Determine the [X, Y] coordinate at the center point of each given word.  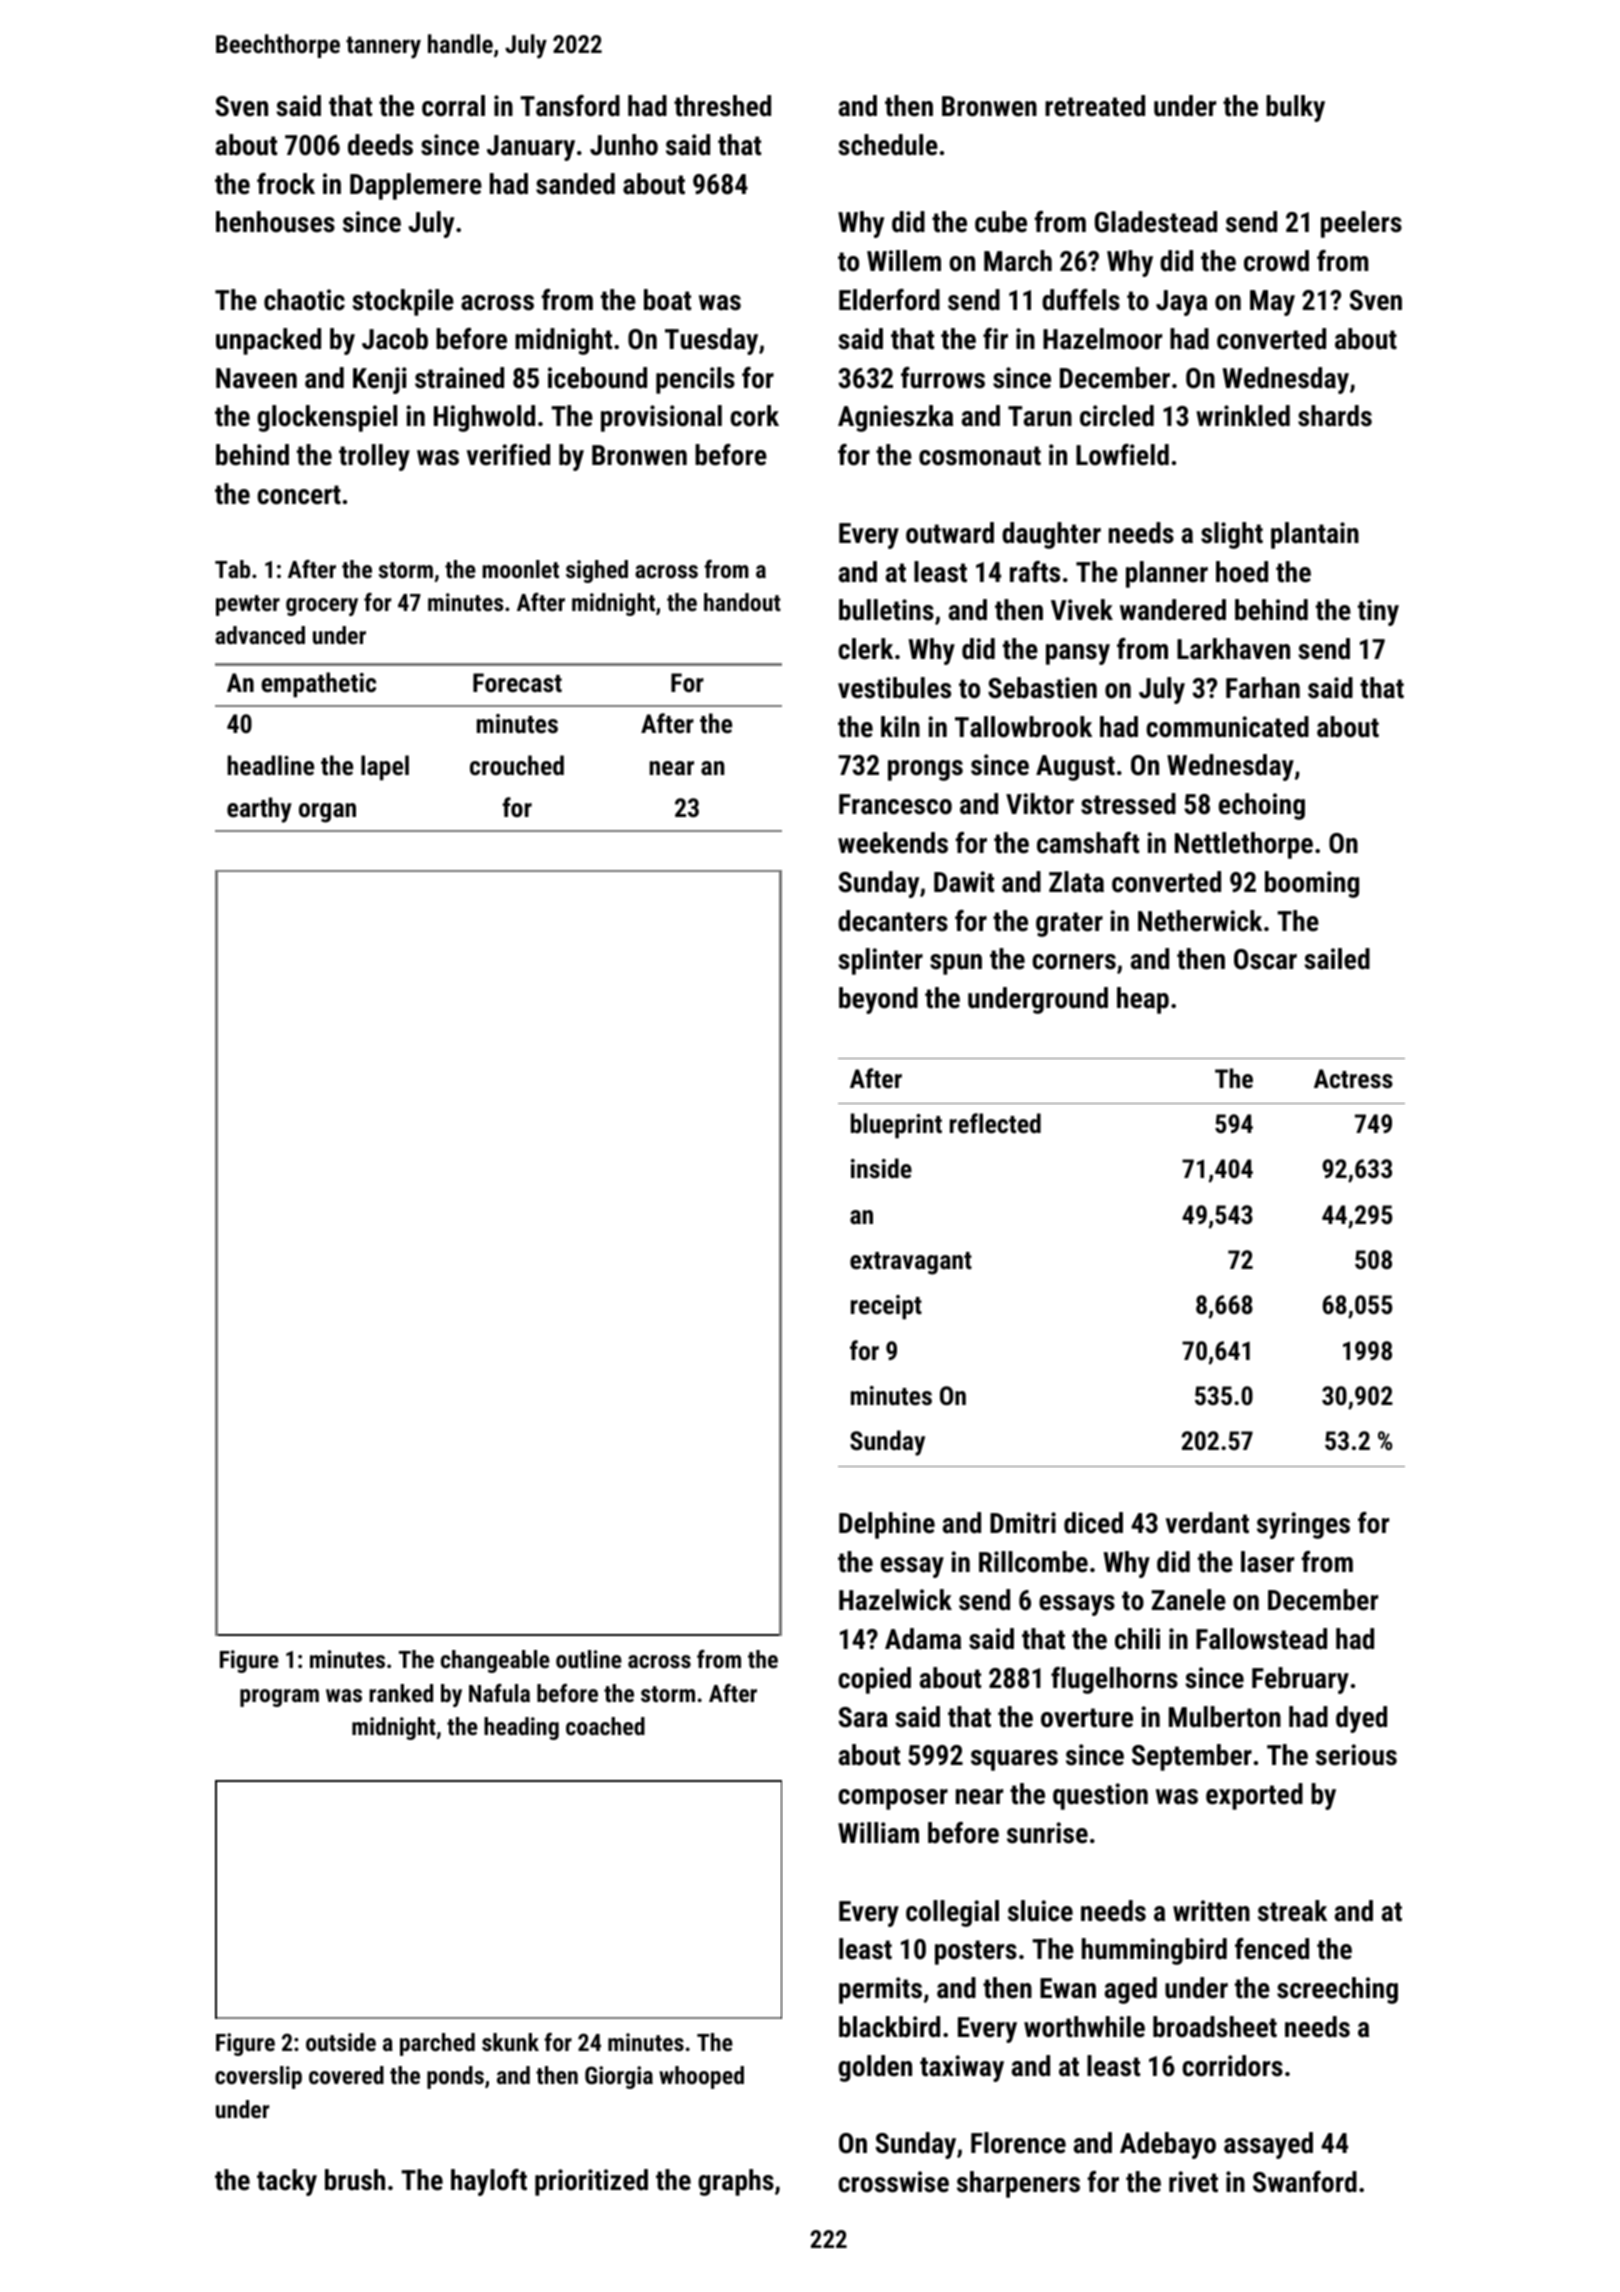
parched [437, 2044]
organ [327, 813]
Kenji [380, 380]
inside [881, 1168]
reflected [995, 1123]
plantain [1315, 535]
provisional [661, 418]
